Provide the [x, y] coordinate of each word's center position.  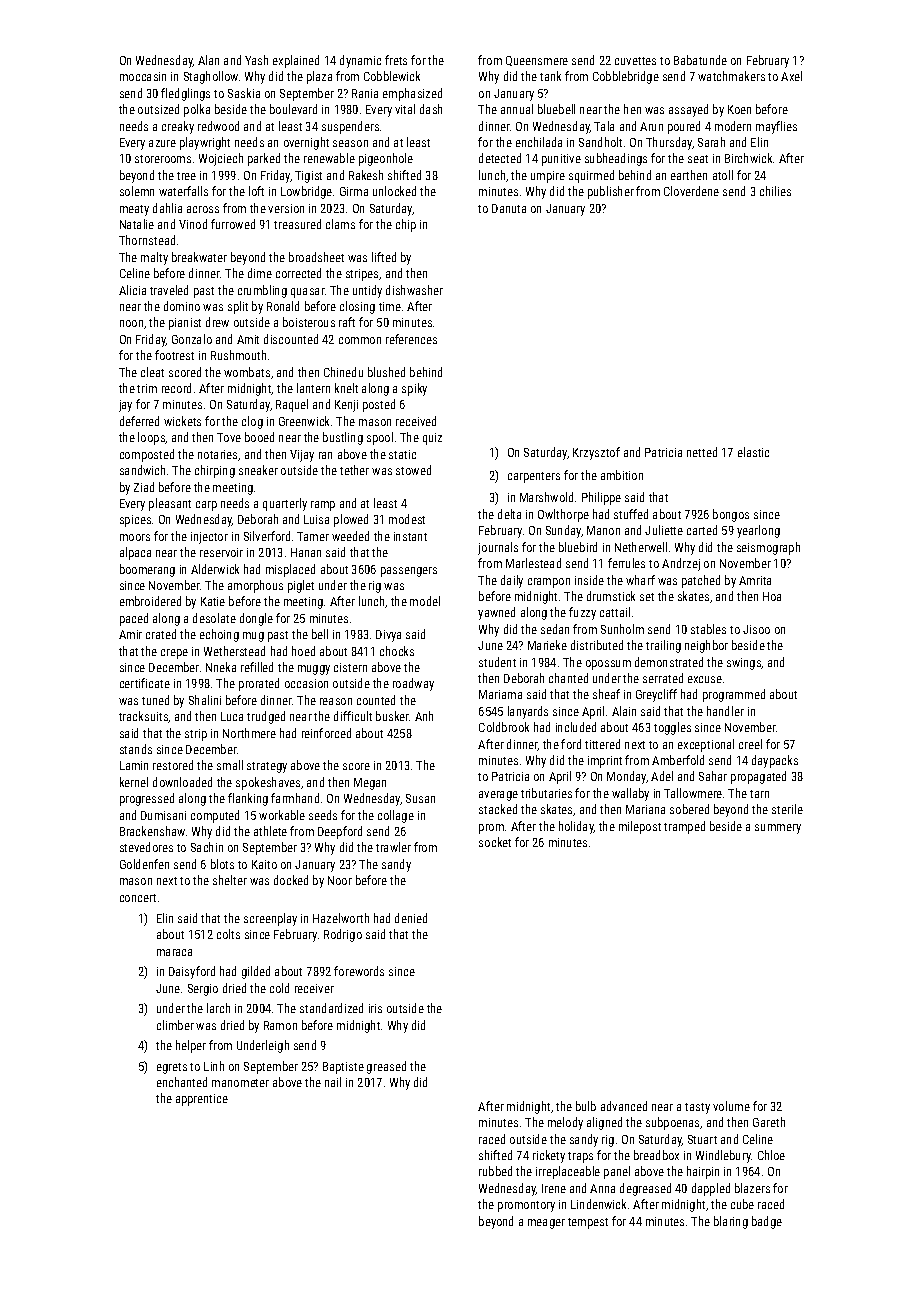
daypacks [775, 761]
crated [161, 634]
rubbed [495, 1171]
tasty [697, 1108]
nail [333, 1082]
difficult [353, 716]
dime [260, 273]
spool [380, 438]
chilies [775, 191]
